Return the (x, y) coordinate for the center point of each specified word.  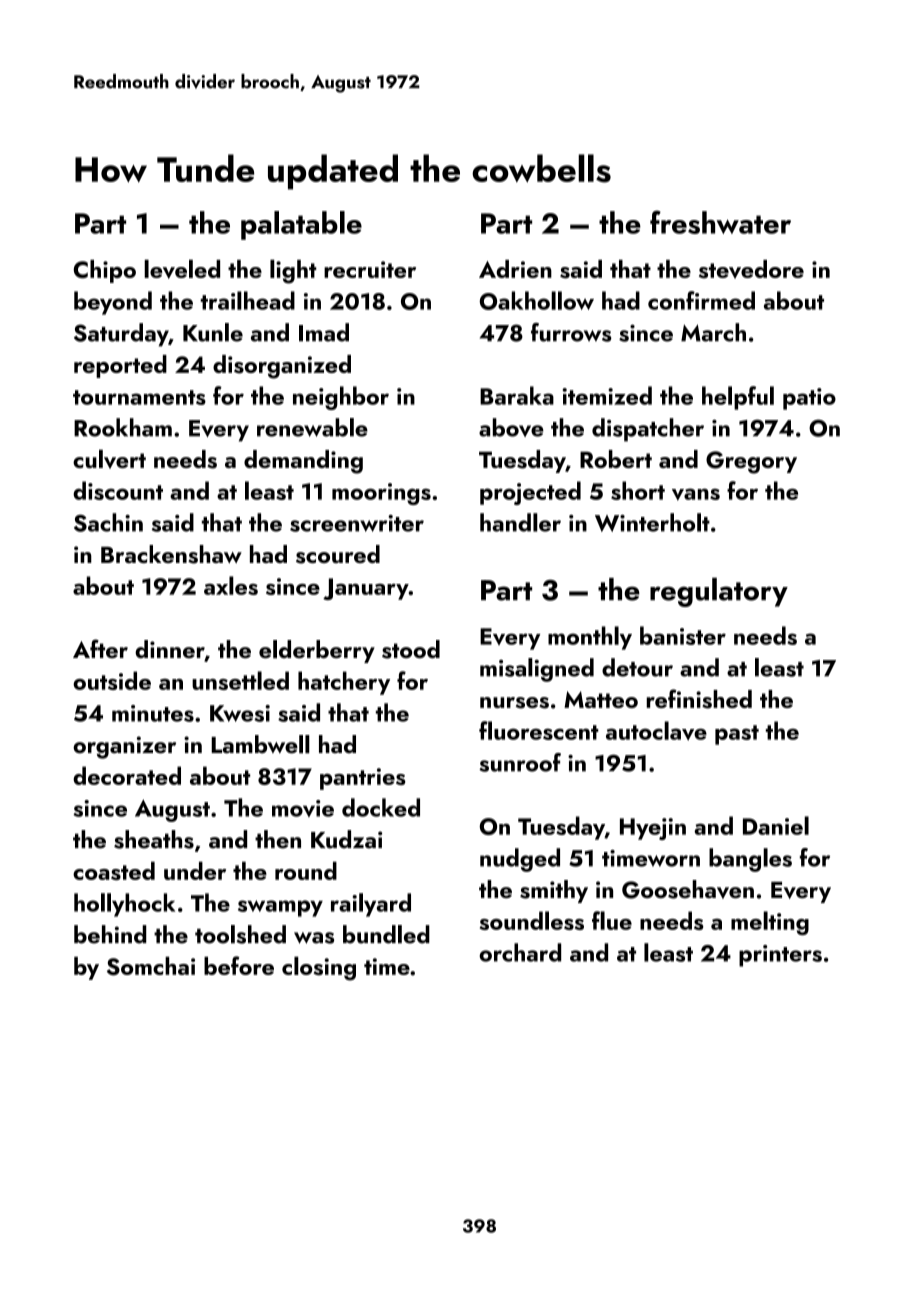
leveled (182, 269)
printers (780, 956)
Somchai (151, 966)
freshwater (720, 222)
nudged (520, 860)
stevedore (751, 269)
